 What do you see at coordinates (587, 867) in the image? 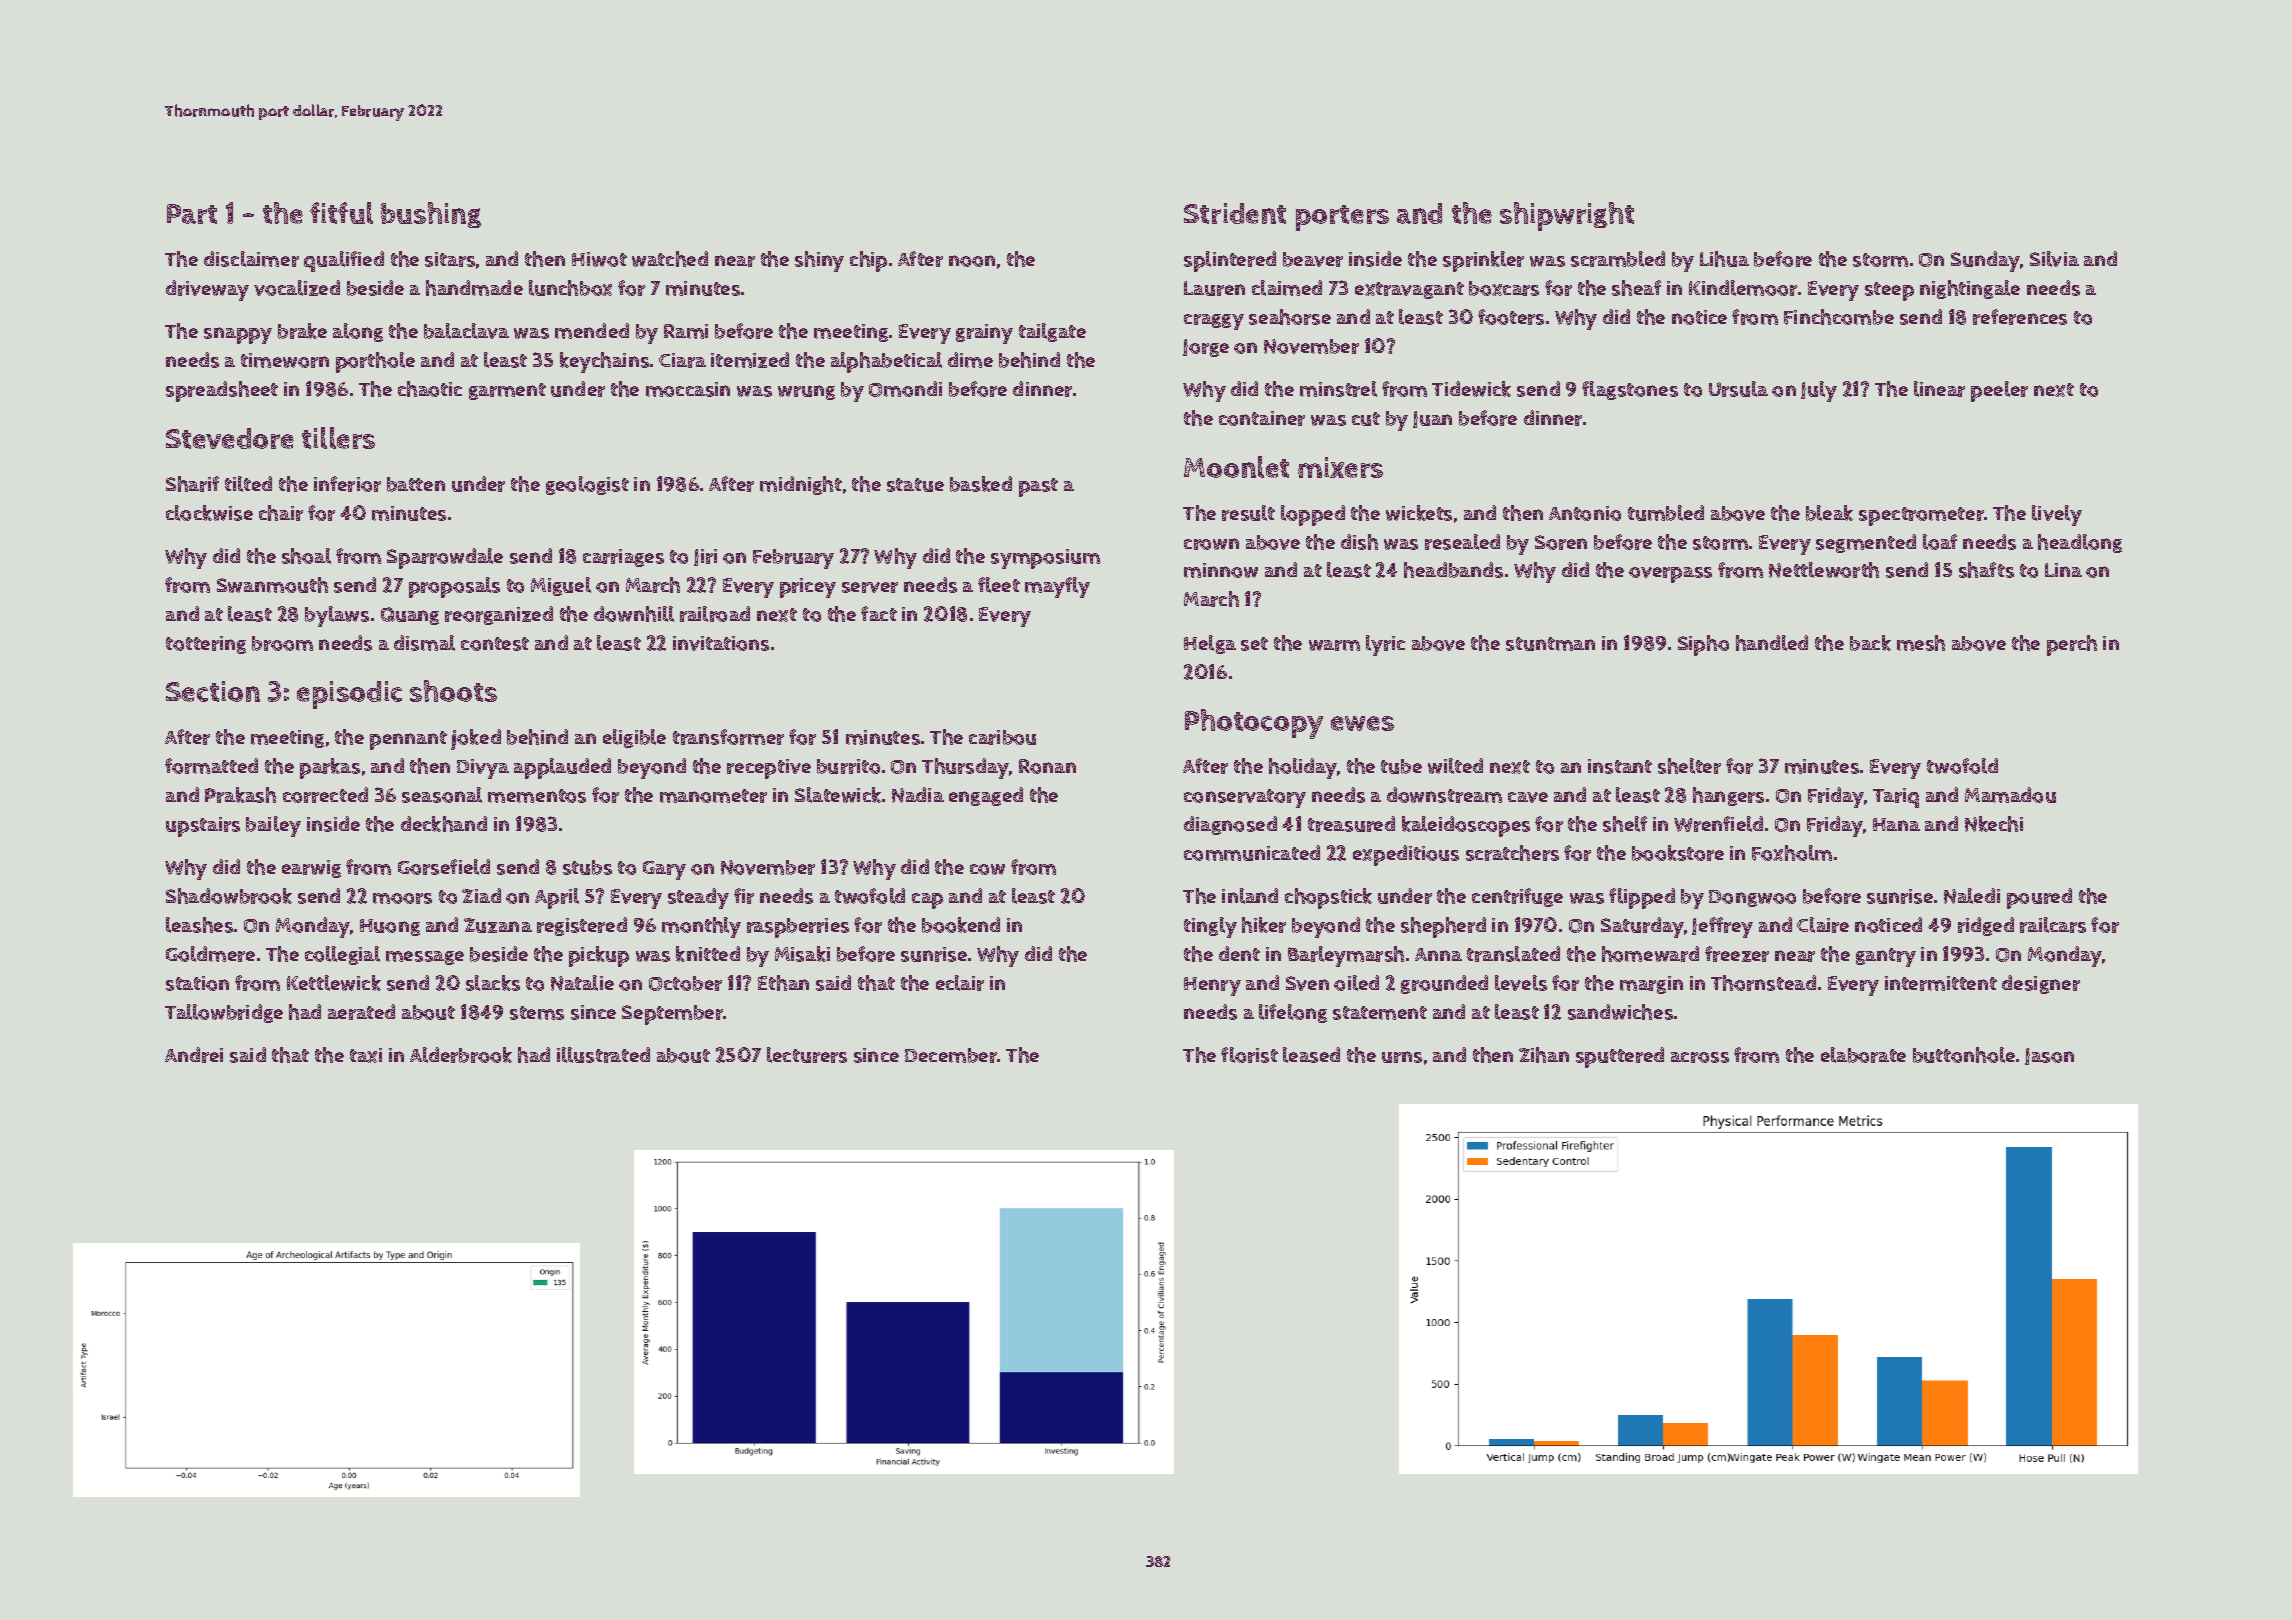
I see `stubs` at bounding box center [587, 867].
